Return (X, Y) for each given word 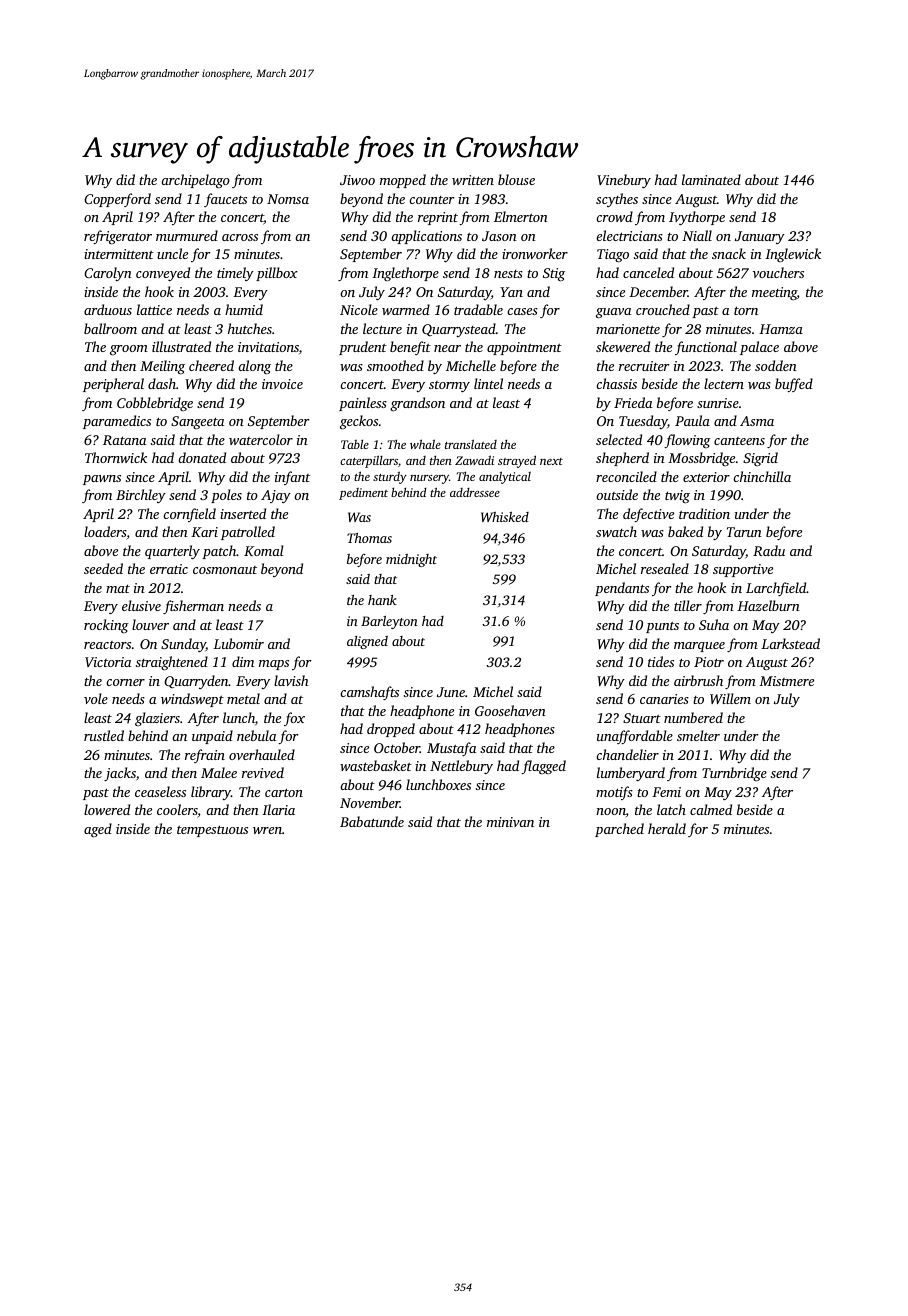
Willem (730, 698)
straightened (172, 663)
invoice (282, 384)
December (658, 291)
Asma (757, 421)
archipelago (195, 181)
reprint (438, 218)
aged (98, 830)
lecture (382, 328)
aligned (367, 642)
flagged (543, 767)
